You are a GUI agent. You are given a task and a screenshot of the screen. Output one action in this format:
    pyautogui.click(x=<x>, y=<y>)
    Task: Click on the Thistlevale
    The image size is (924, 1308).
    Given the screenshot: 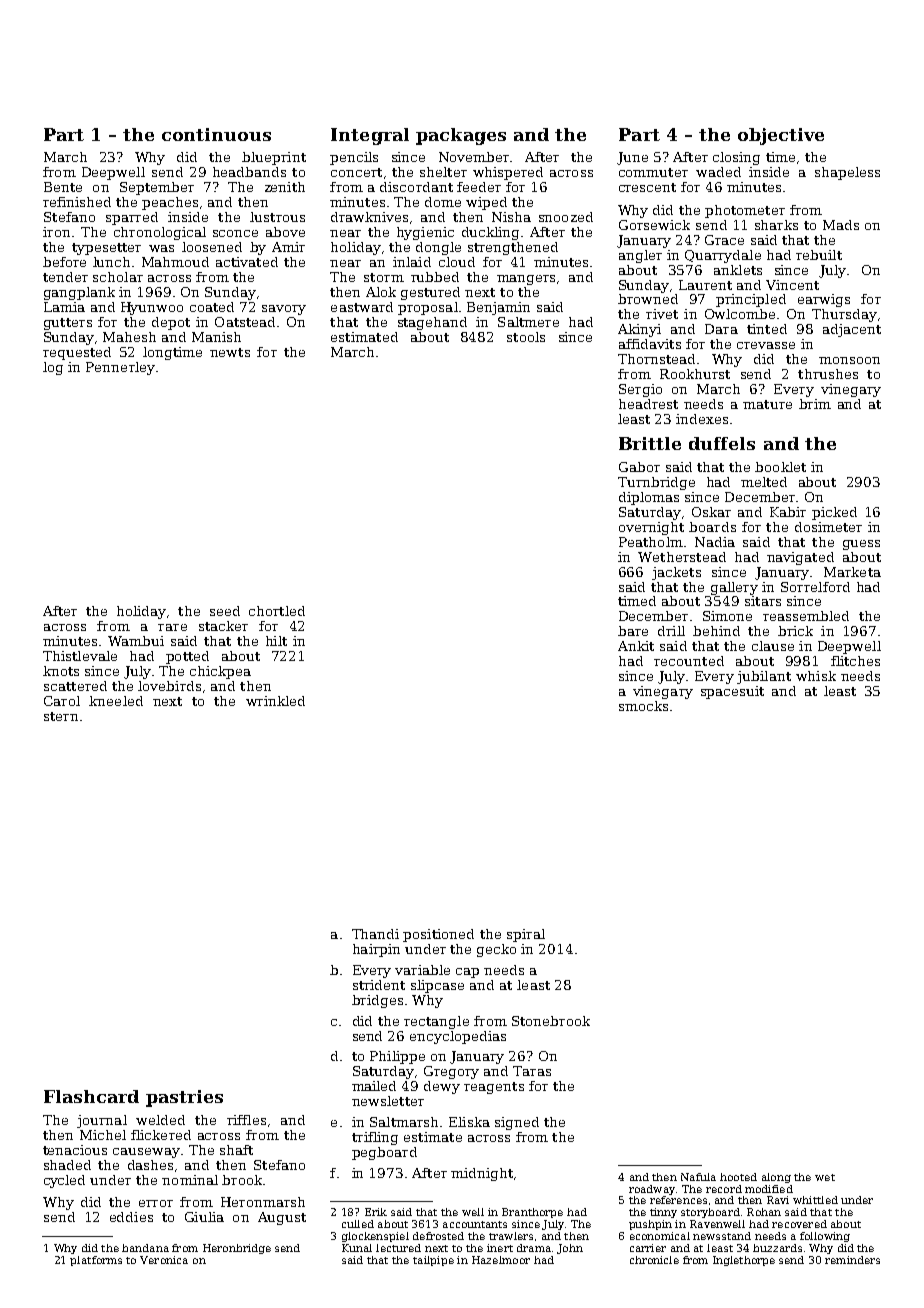 What is the action you would take?
    pyautogui.click(x=80, y=656)
